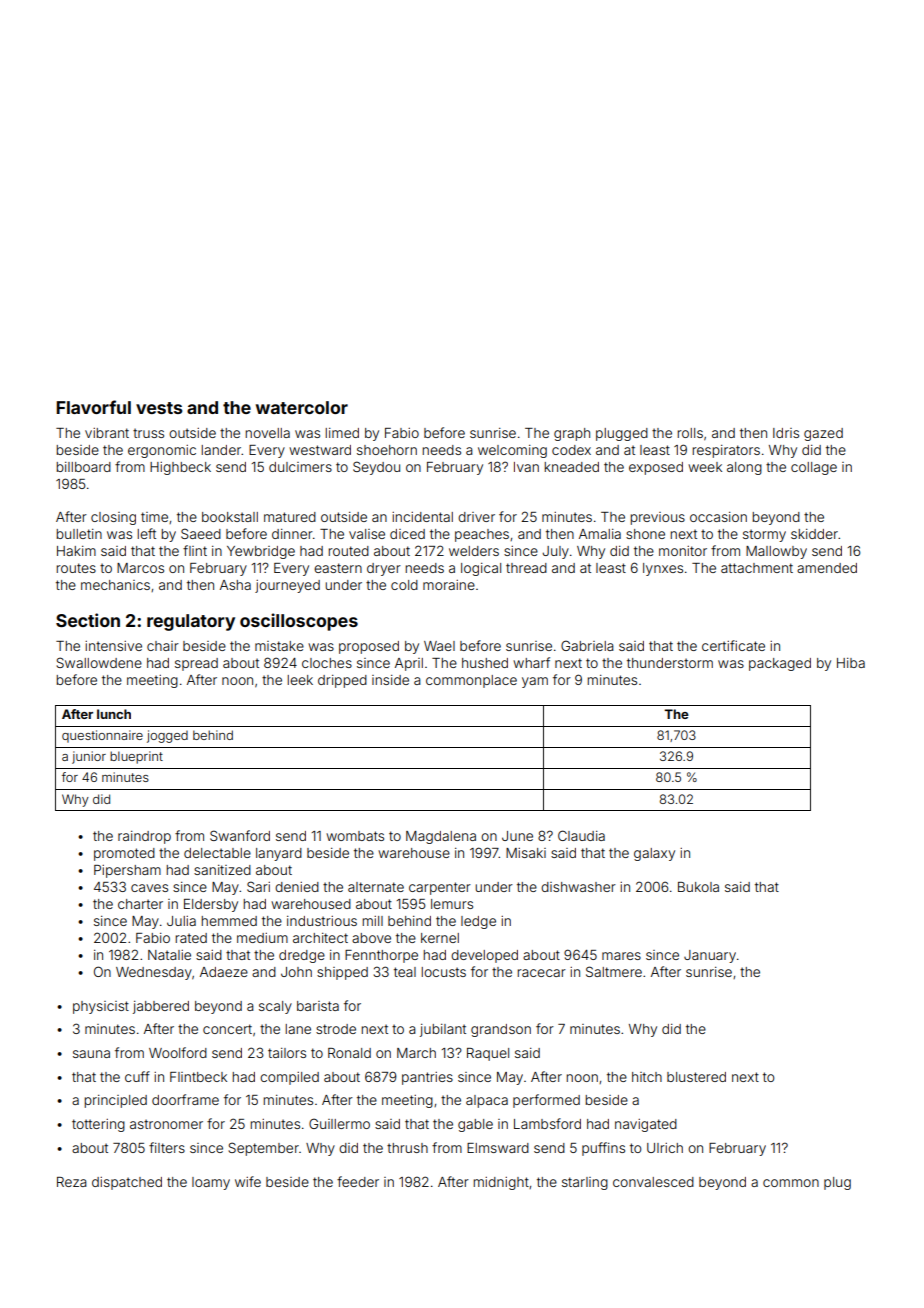 The width and height of the page is (924, 1308). I want to click on starling, so click(585, 1183).
